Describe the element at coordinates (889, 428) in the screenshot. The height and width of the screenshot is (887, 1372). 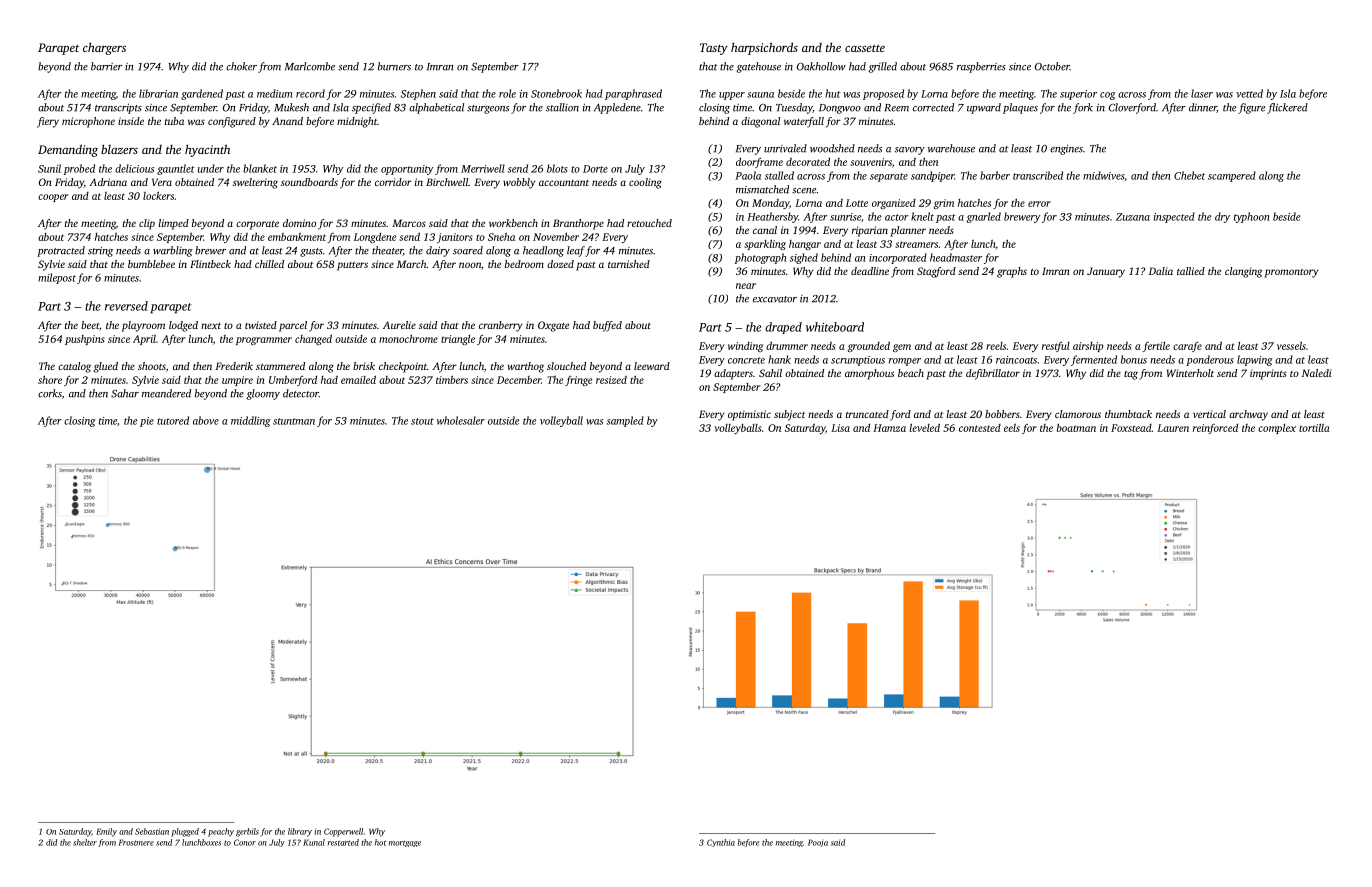
I see `Hamza` at that location.
